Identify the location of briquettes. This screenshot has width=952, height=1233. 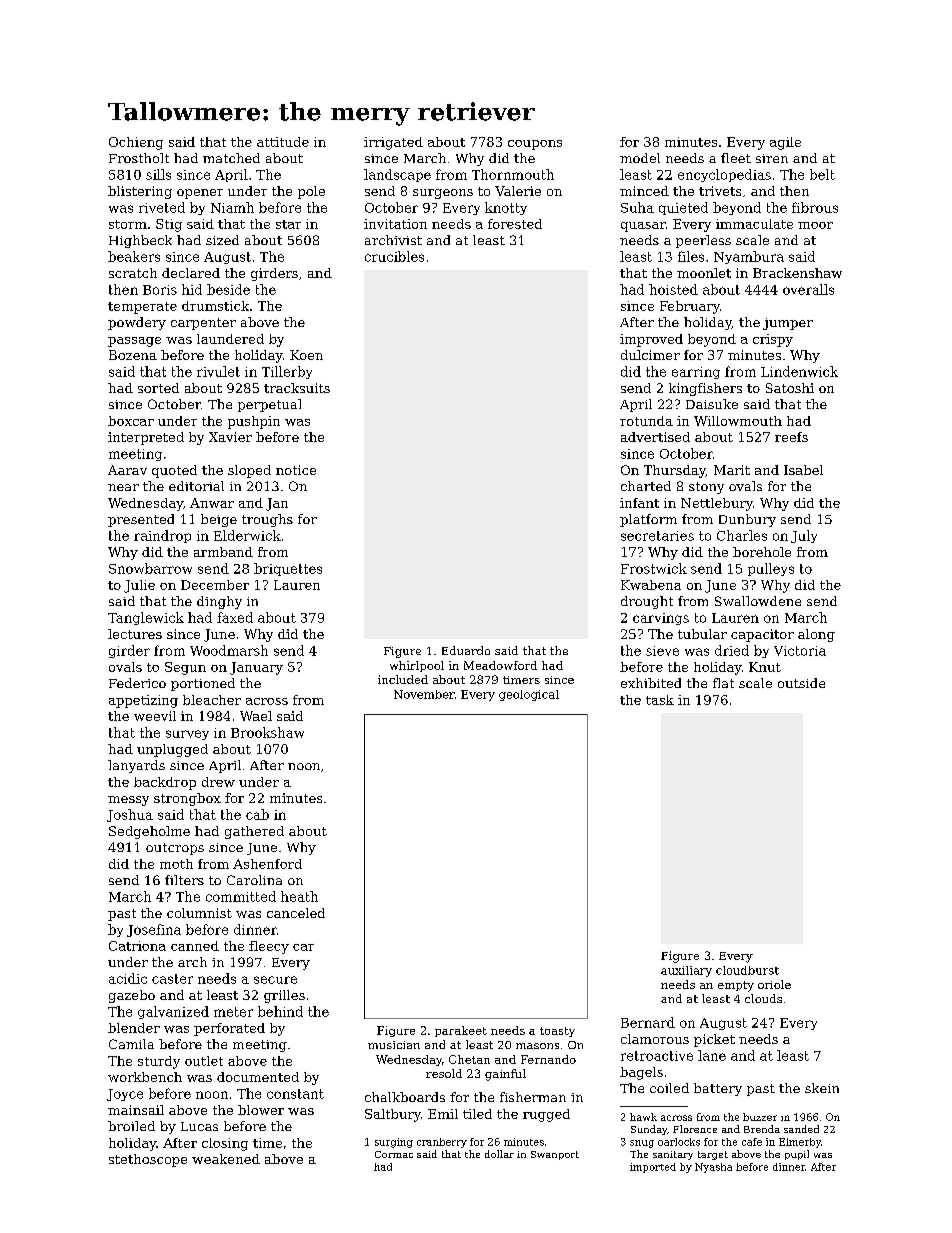
(288, 569).
